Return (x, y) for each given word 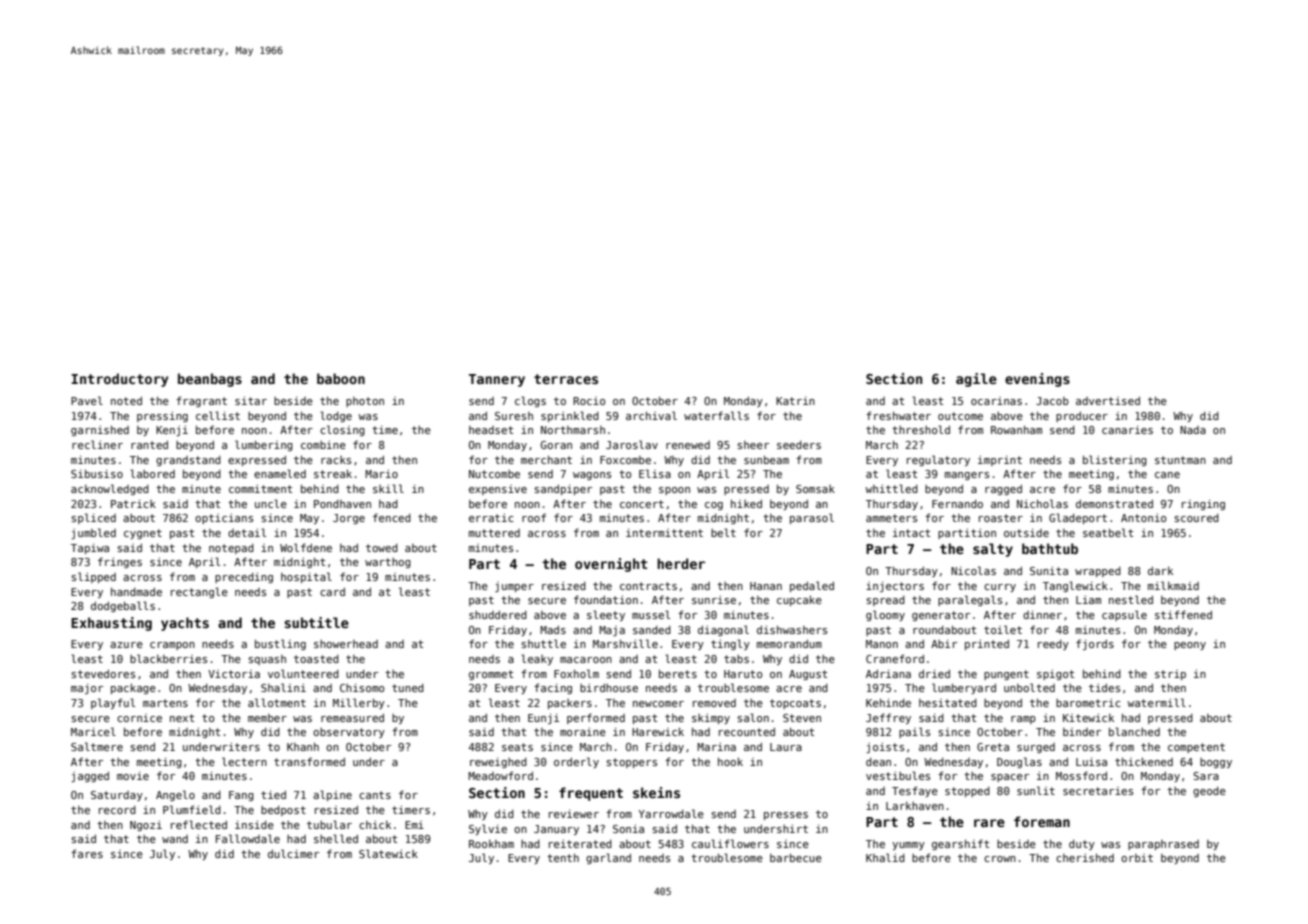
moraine (583, 732)
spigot (1055, 675)
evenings (1037, 380)
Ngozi (146, 826)
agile (976, 380)
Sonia (628, 829)
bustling (280, 644)
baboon (341, 378)
